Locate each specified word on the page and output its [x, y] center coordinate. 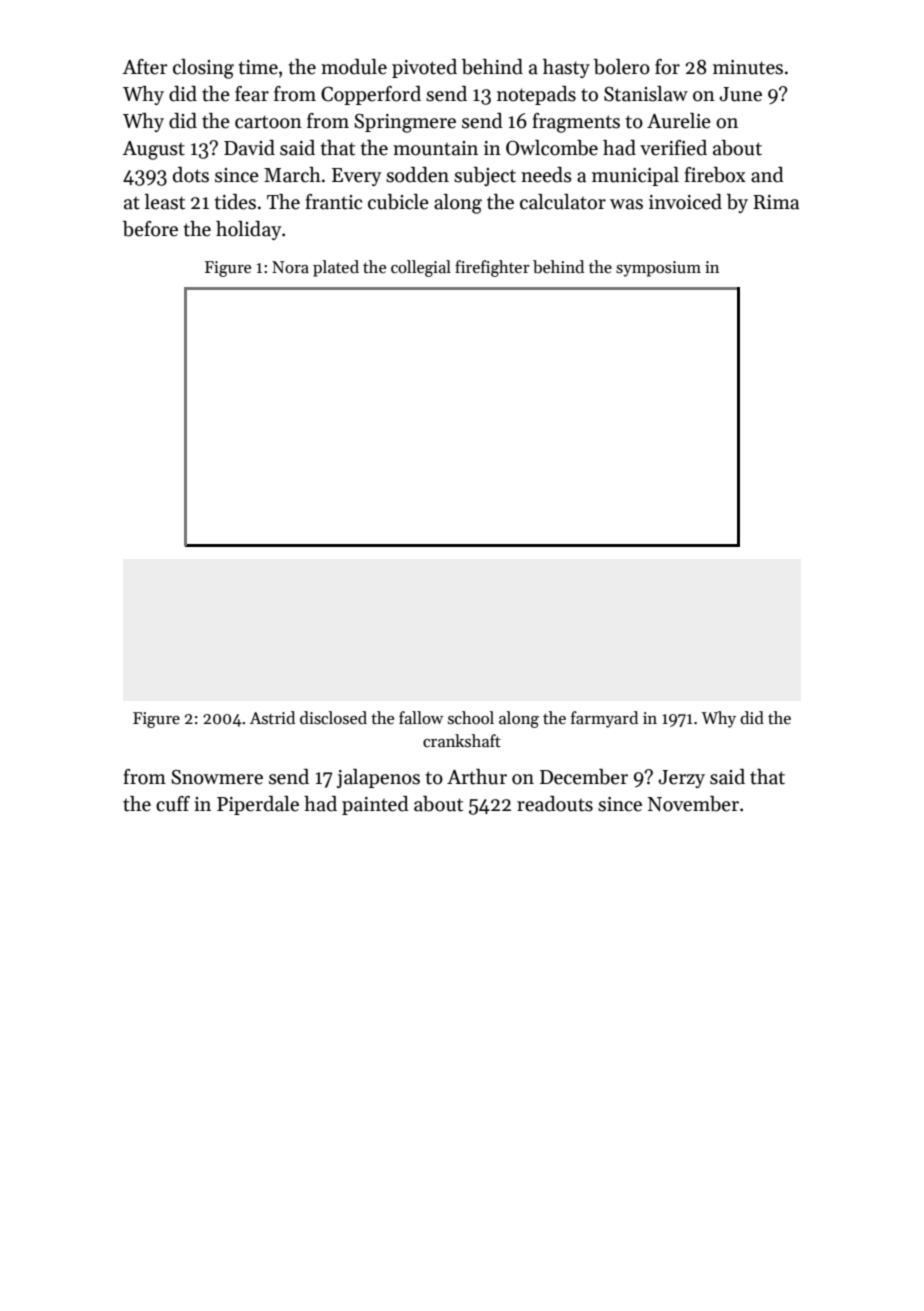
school [471, 718]
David [249, 148]
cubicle [398, 202]
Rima [776, 202]
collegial [421, 268]
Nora [290, 267]
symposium [658, 269]
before [150, 229]
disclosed [333, 718]
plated [336, 268]
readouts [555, 804]
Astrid [272, 718]
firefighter [492, 268]
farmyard [604, 719]
